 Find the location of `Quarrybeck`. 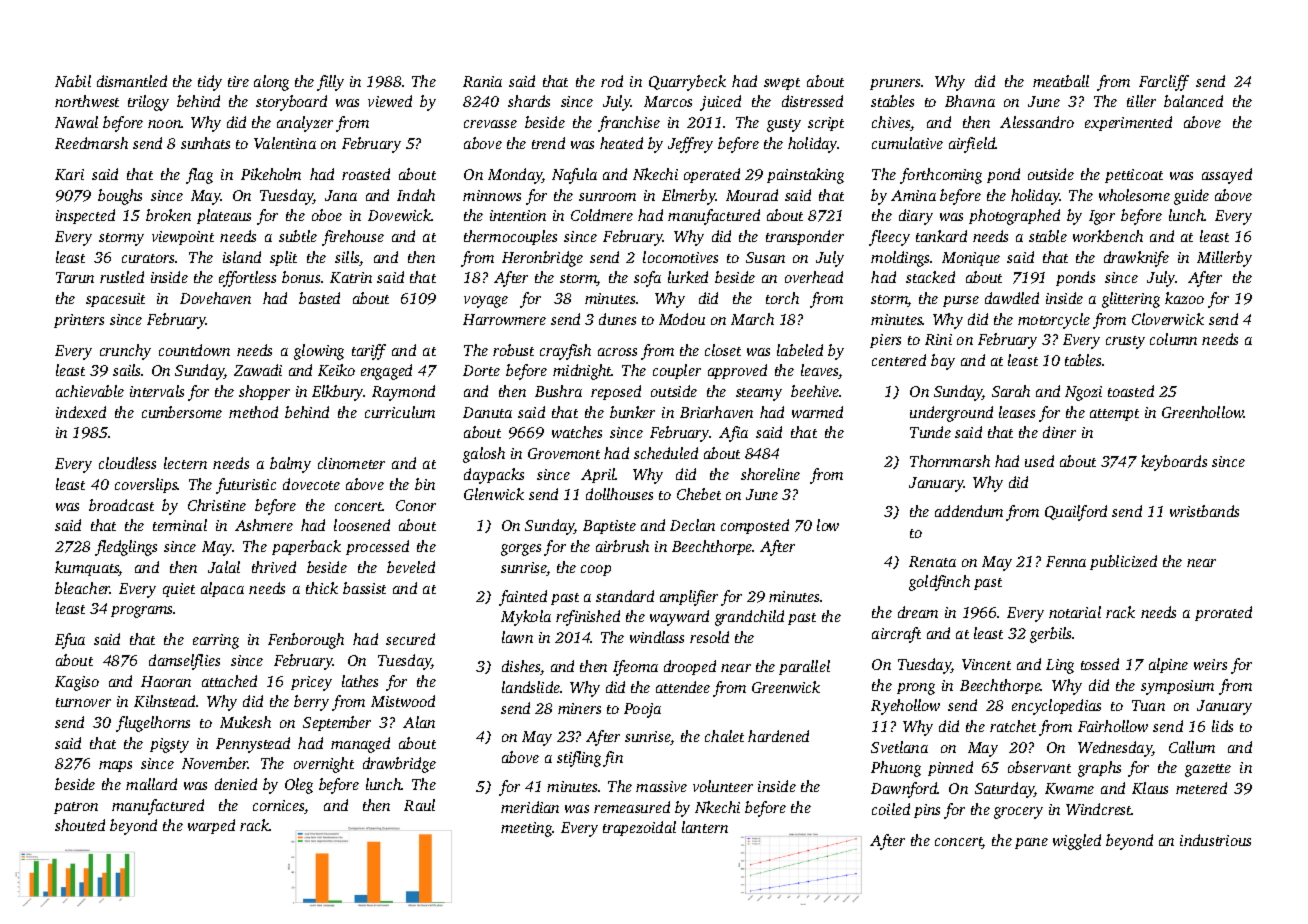

Quarrybeck is located at coordinates (687, 83).
